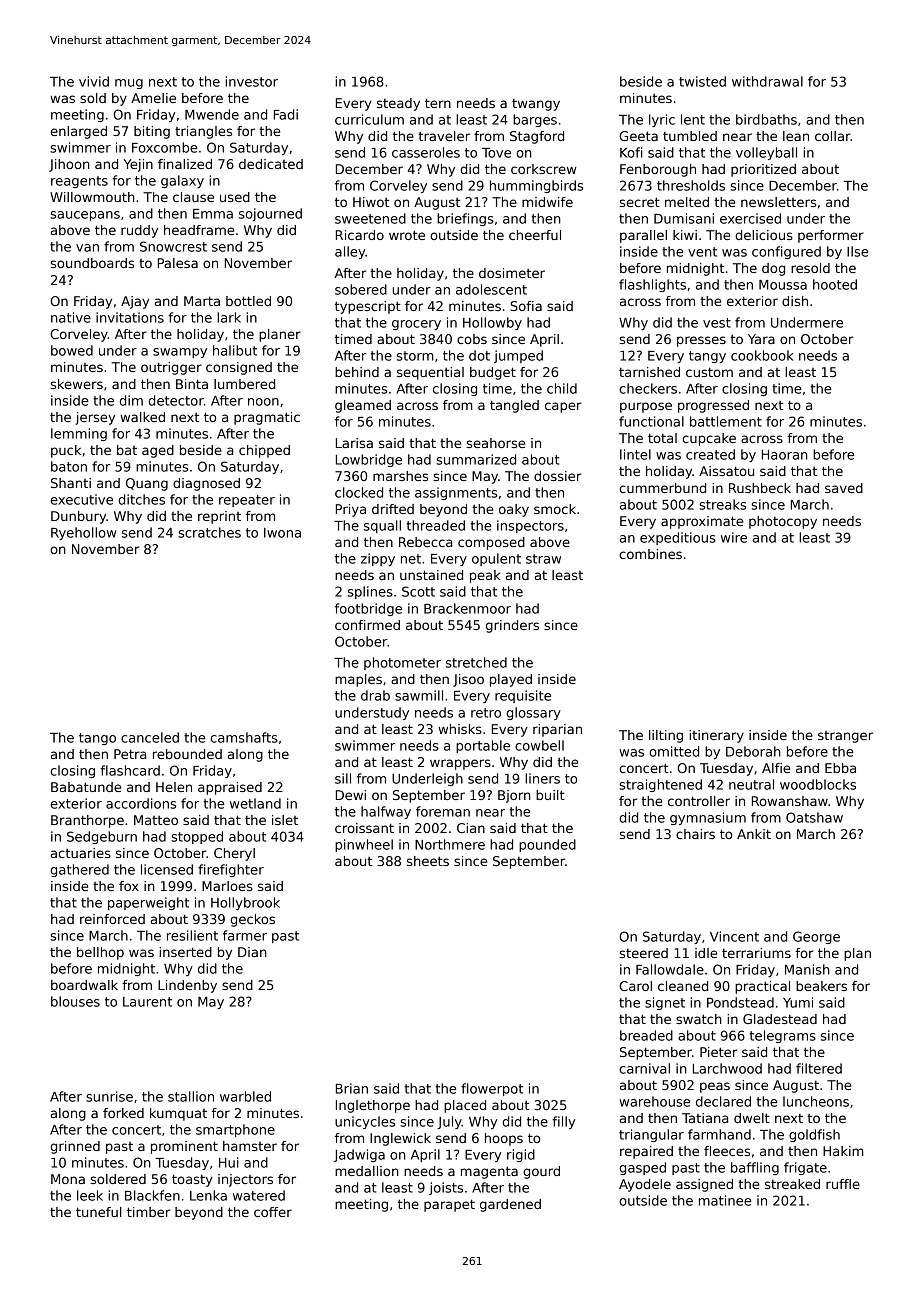  Describe the element at coordinates (718, 1052) in the document. I see `Pieter` at that location.
